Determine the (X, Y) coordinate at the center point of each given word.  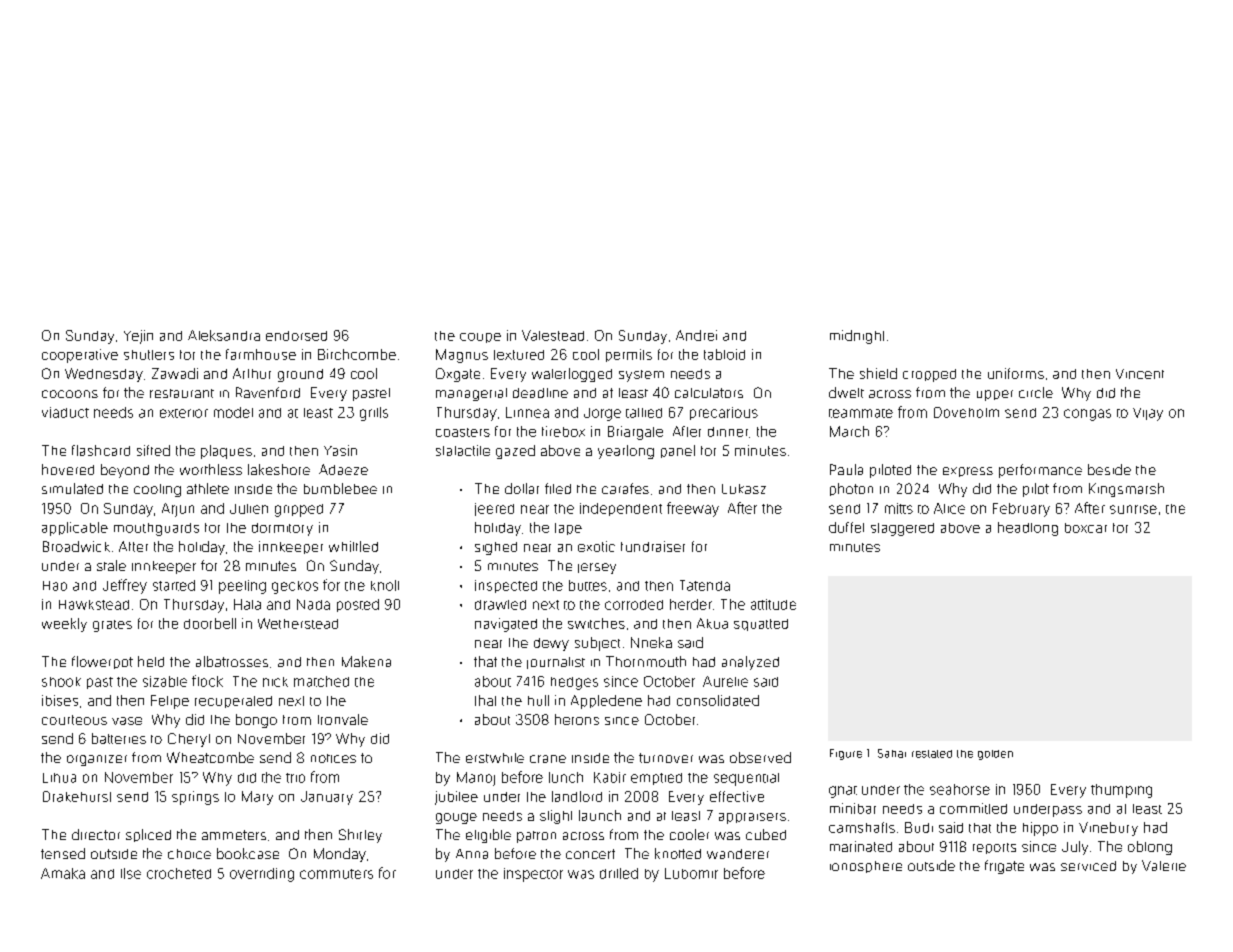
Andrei (696, 335)
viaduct (65, 412)
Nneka (651, 642)
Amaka (63, 873)
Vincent (1140, 374)
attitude (773, 604)
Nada (313, 604)
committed (973, 808)
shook (61, 682)
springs (195, 798)
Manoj (476, 779)
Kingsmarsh (1126, 490)
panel (678, 451)
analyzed (750, 663)
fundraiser (653, 546)
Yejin (138, 337)
